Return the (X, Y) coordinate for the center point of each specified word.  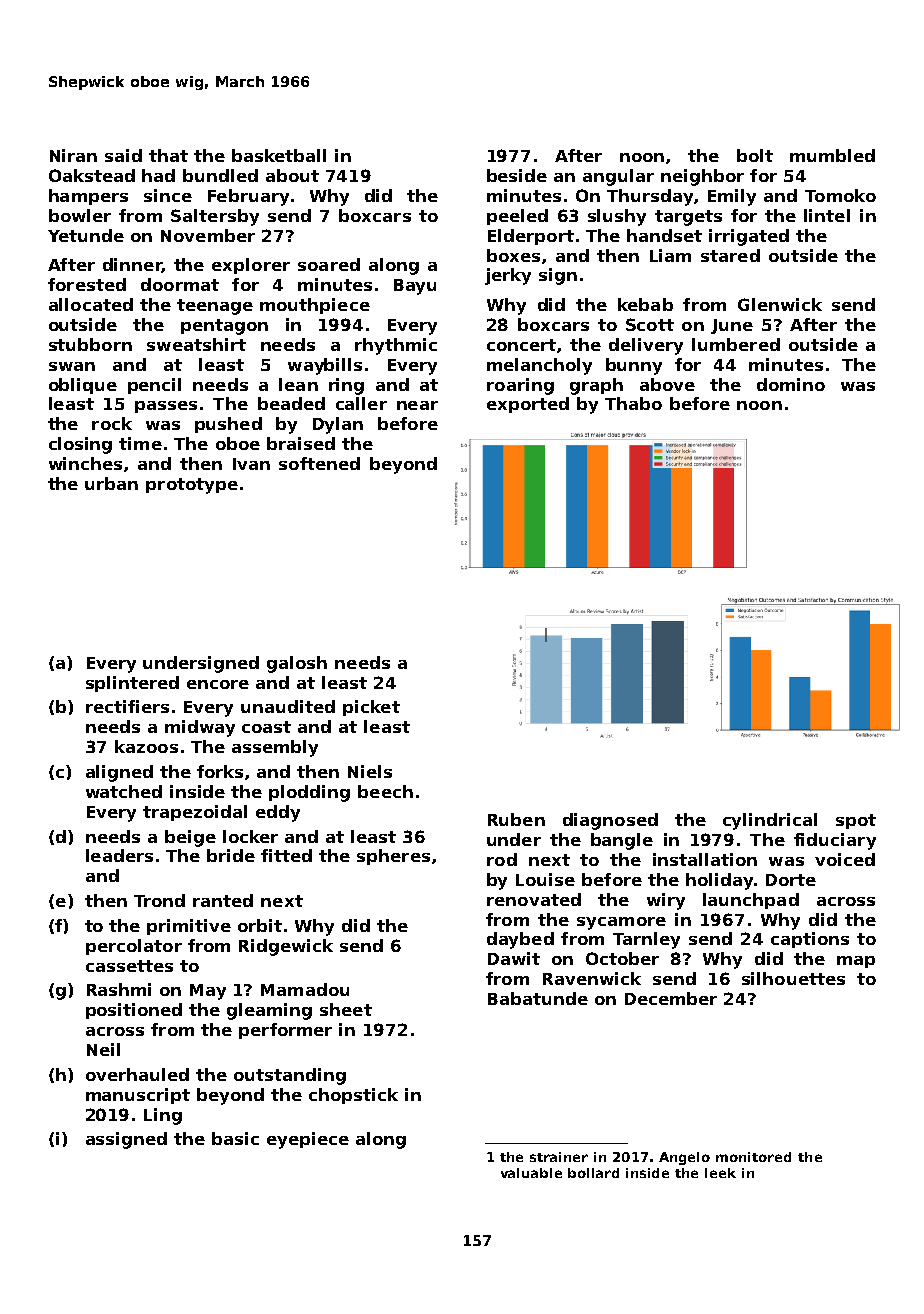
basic (235, 1138)
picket (371, 708)
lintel (827, 215)
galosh (297, 664)
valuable (531, 1173)
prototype (192, 486)
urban (111, 483)
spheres (393, 857)
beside (517, 175)
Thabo (633, 403)
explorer (251, 266)
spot (856, 821)
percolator (134, 947)
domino (791, 384)
